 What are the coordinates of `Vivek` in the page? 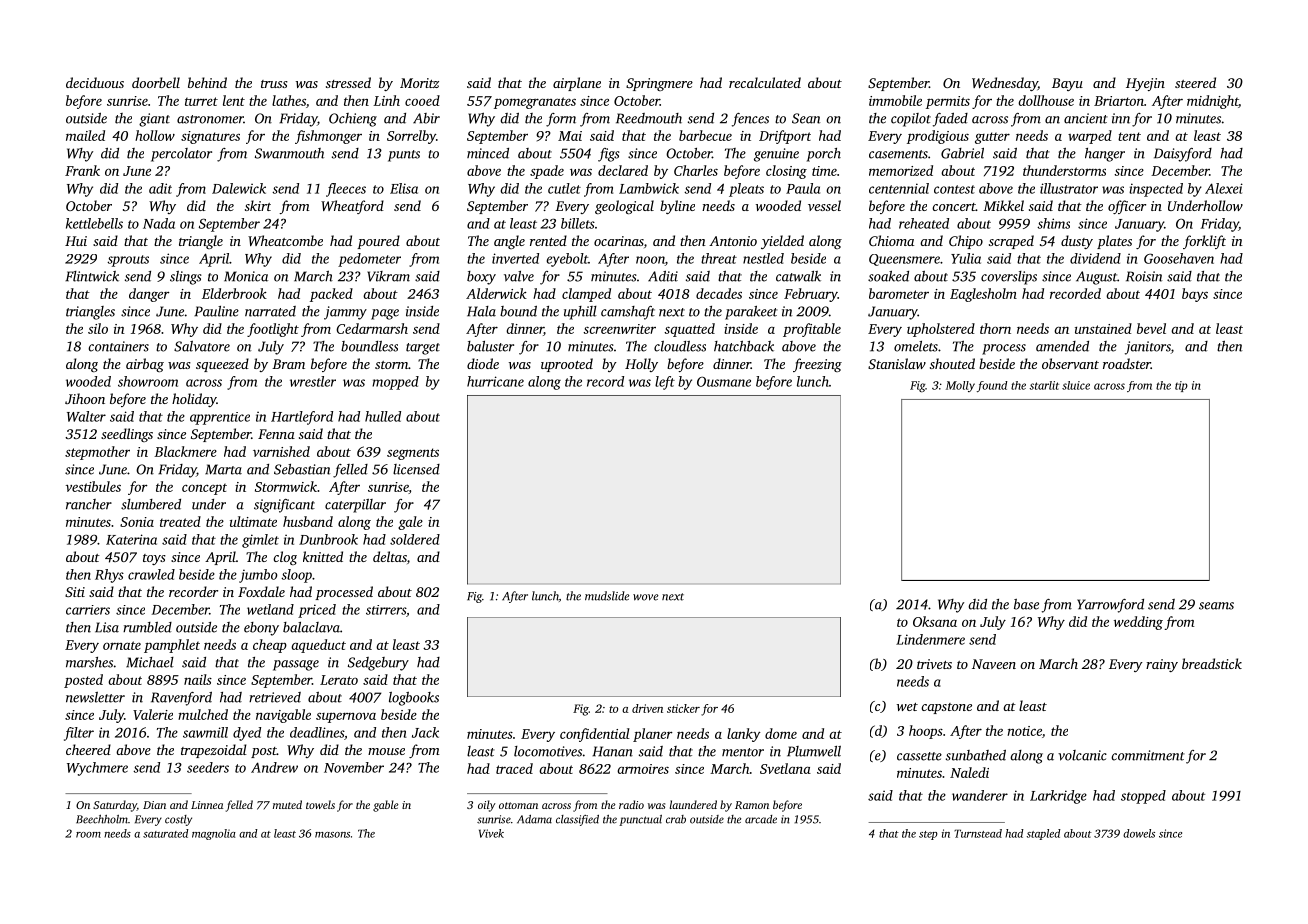 It's located at (491, 833).
